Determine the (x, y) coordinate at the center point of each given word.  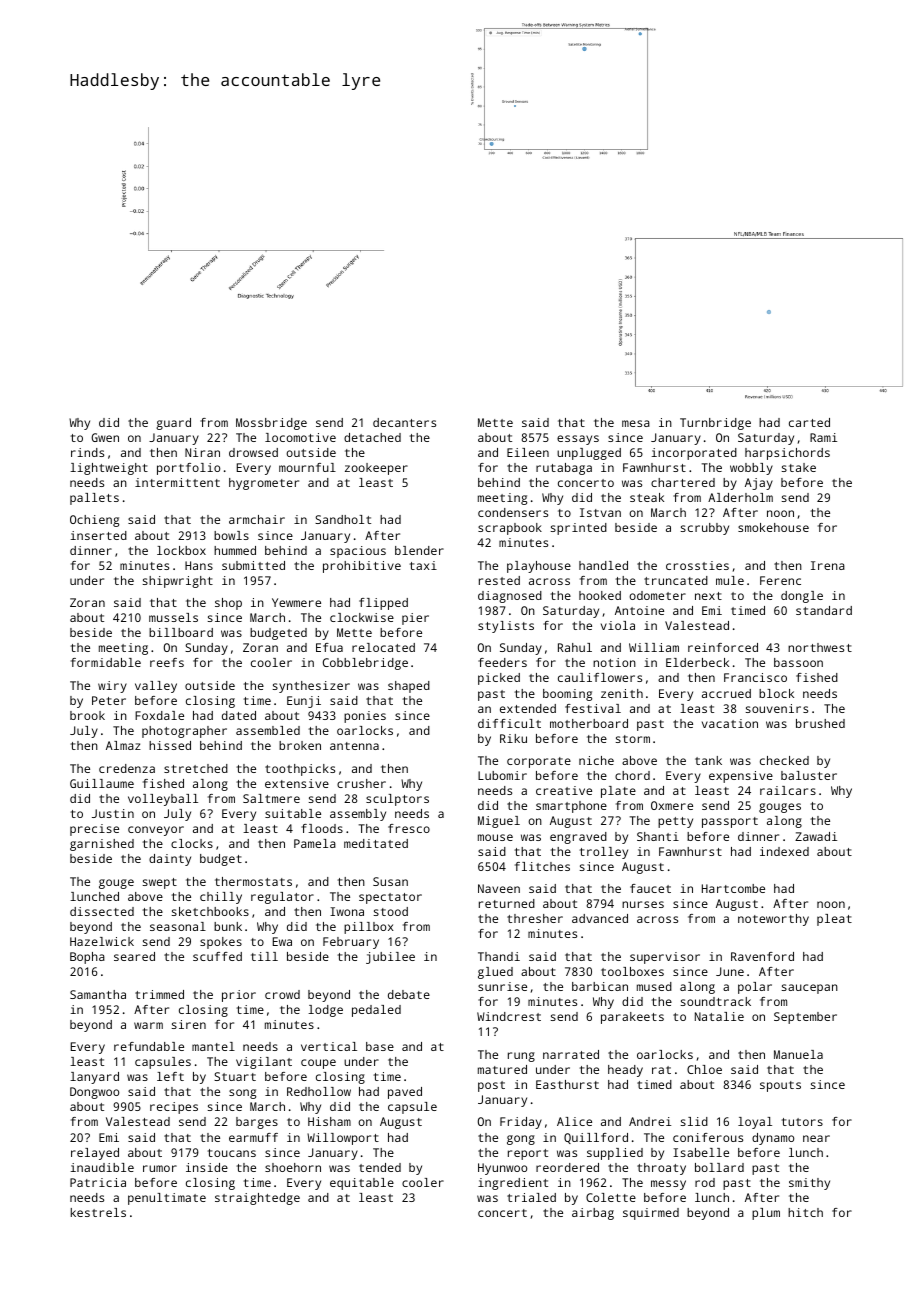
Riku (513, 738)
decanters (404, 422)
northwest (820, 647)
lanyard (94, 1078)
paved (405, 1093)
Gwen (105, 437)
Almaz (123, 745)
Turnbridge (715, 424)
